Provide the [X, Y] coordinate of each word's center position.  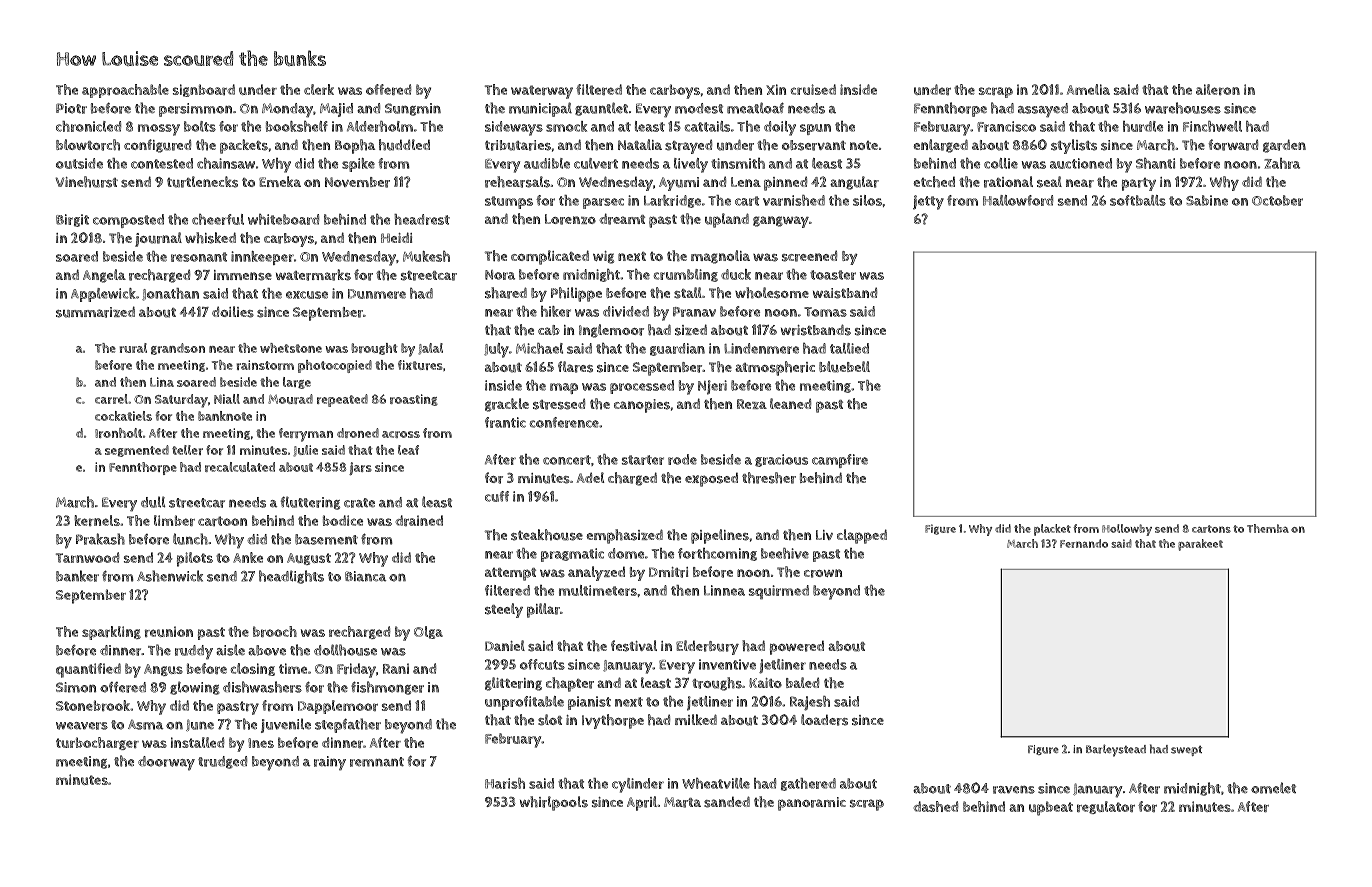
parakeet [1200, 545]
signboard [204, 90]
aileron [1218, 89]
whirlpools [554, 803]
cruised [813, 89]
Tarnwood [87, 557]
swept [1186, 751]
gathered [808, 784]
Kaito [765, 683]
